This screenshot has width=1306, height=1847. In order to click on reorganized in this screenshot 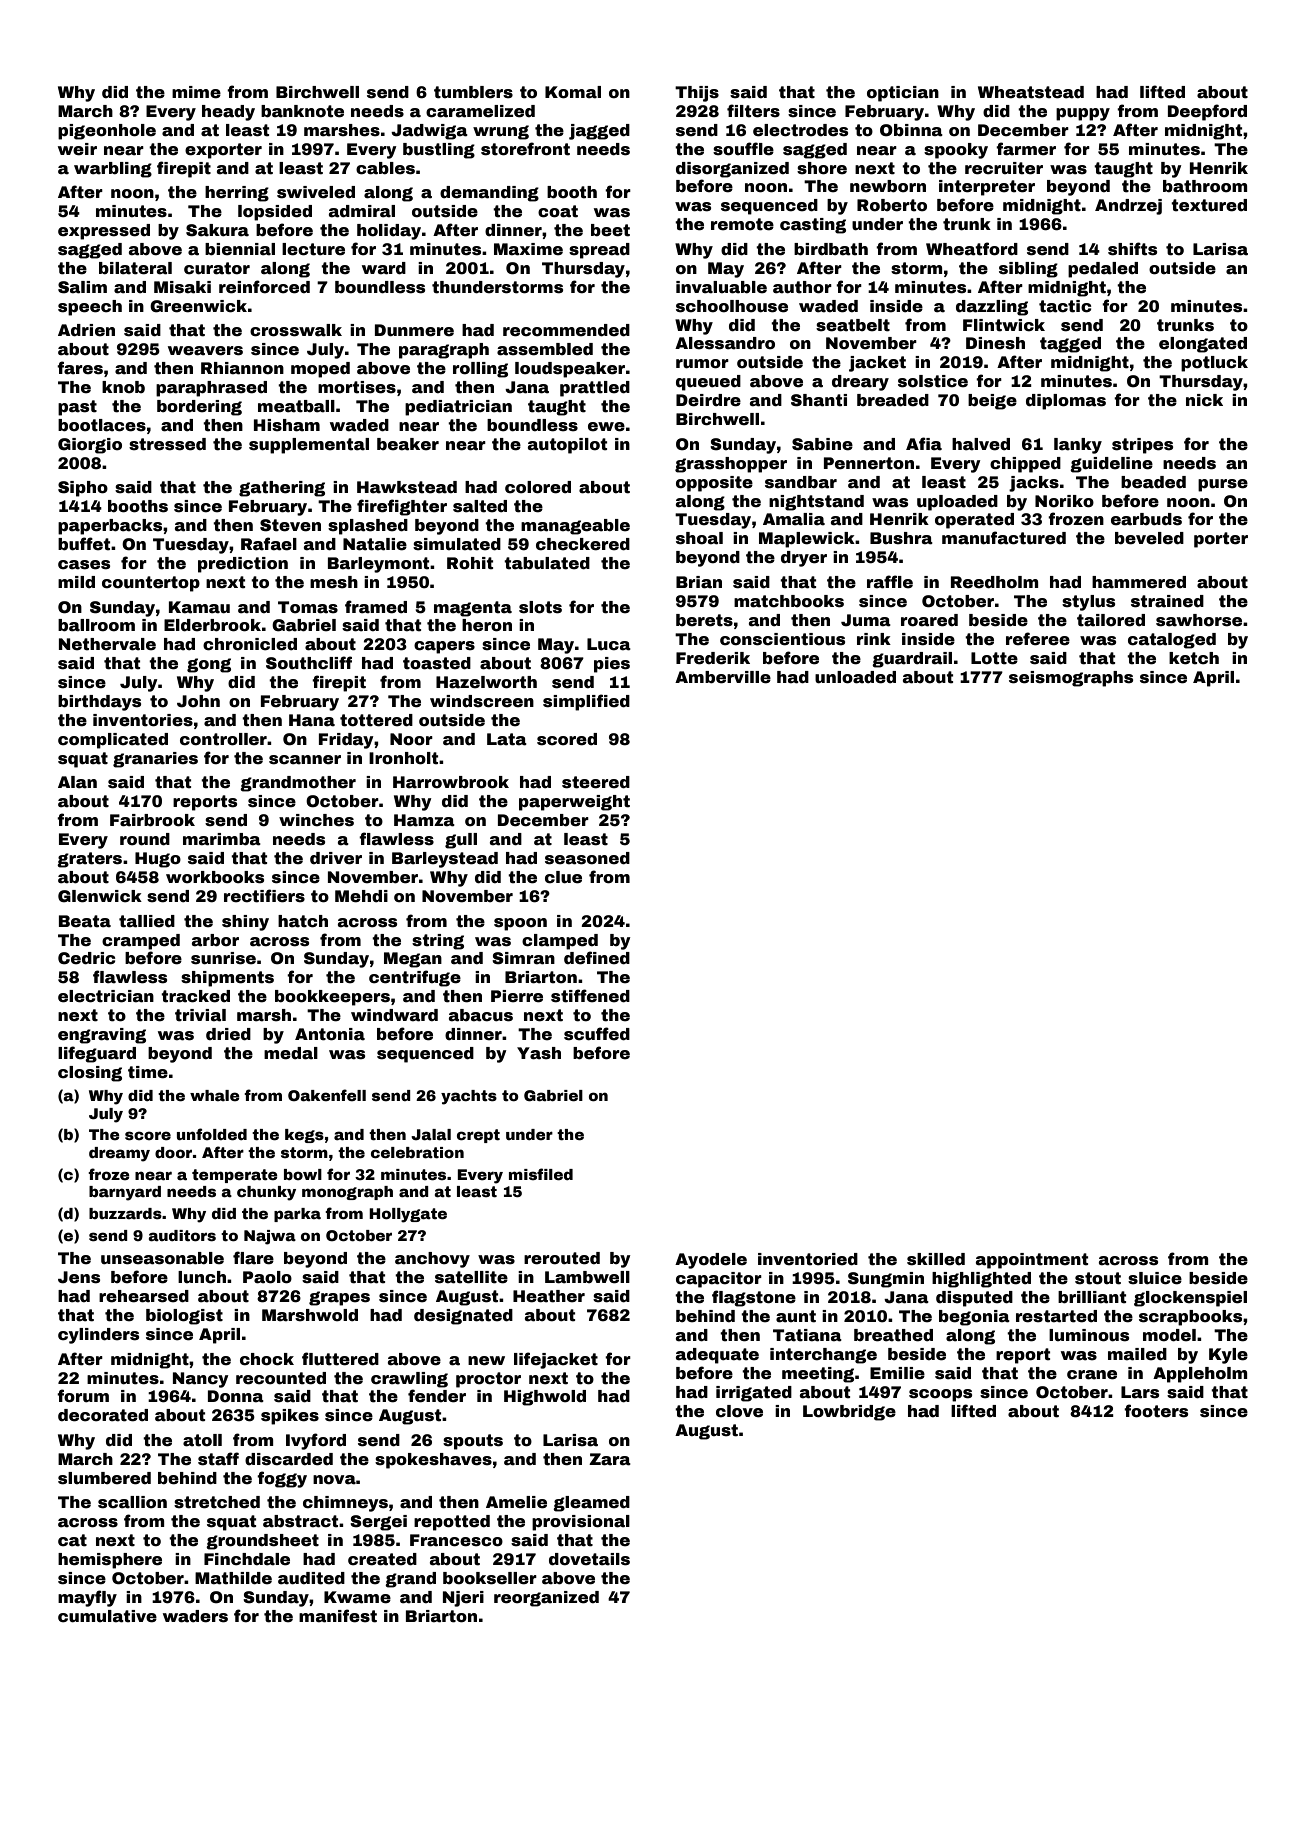, I will do `click(546, 1599)`.
